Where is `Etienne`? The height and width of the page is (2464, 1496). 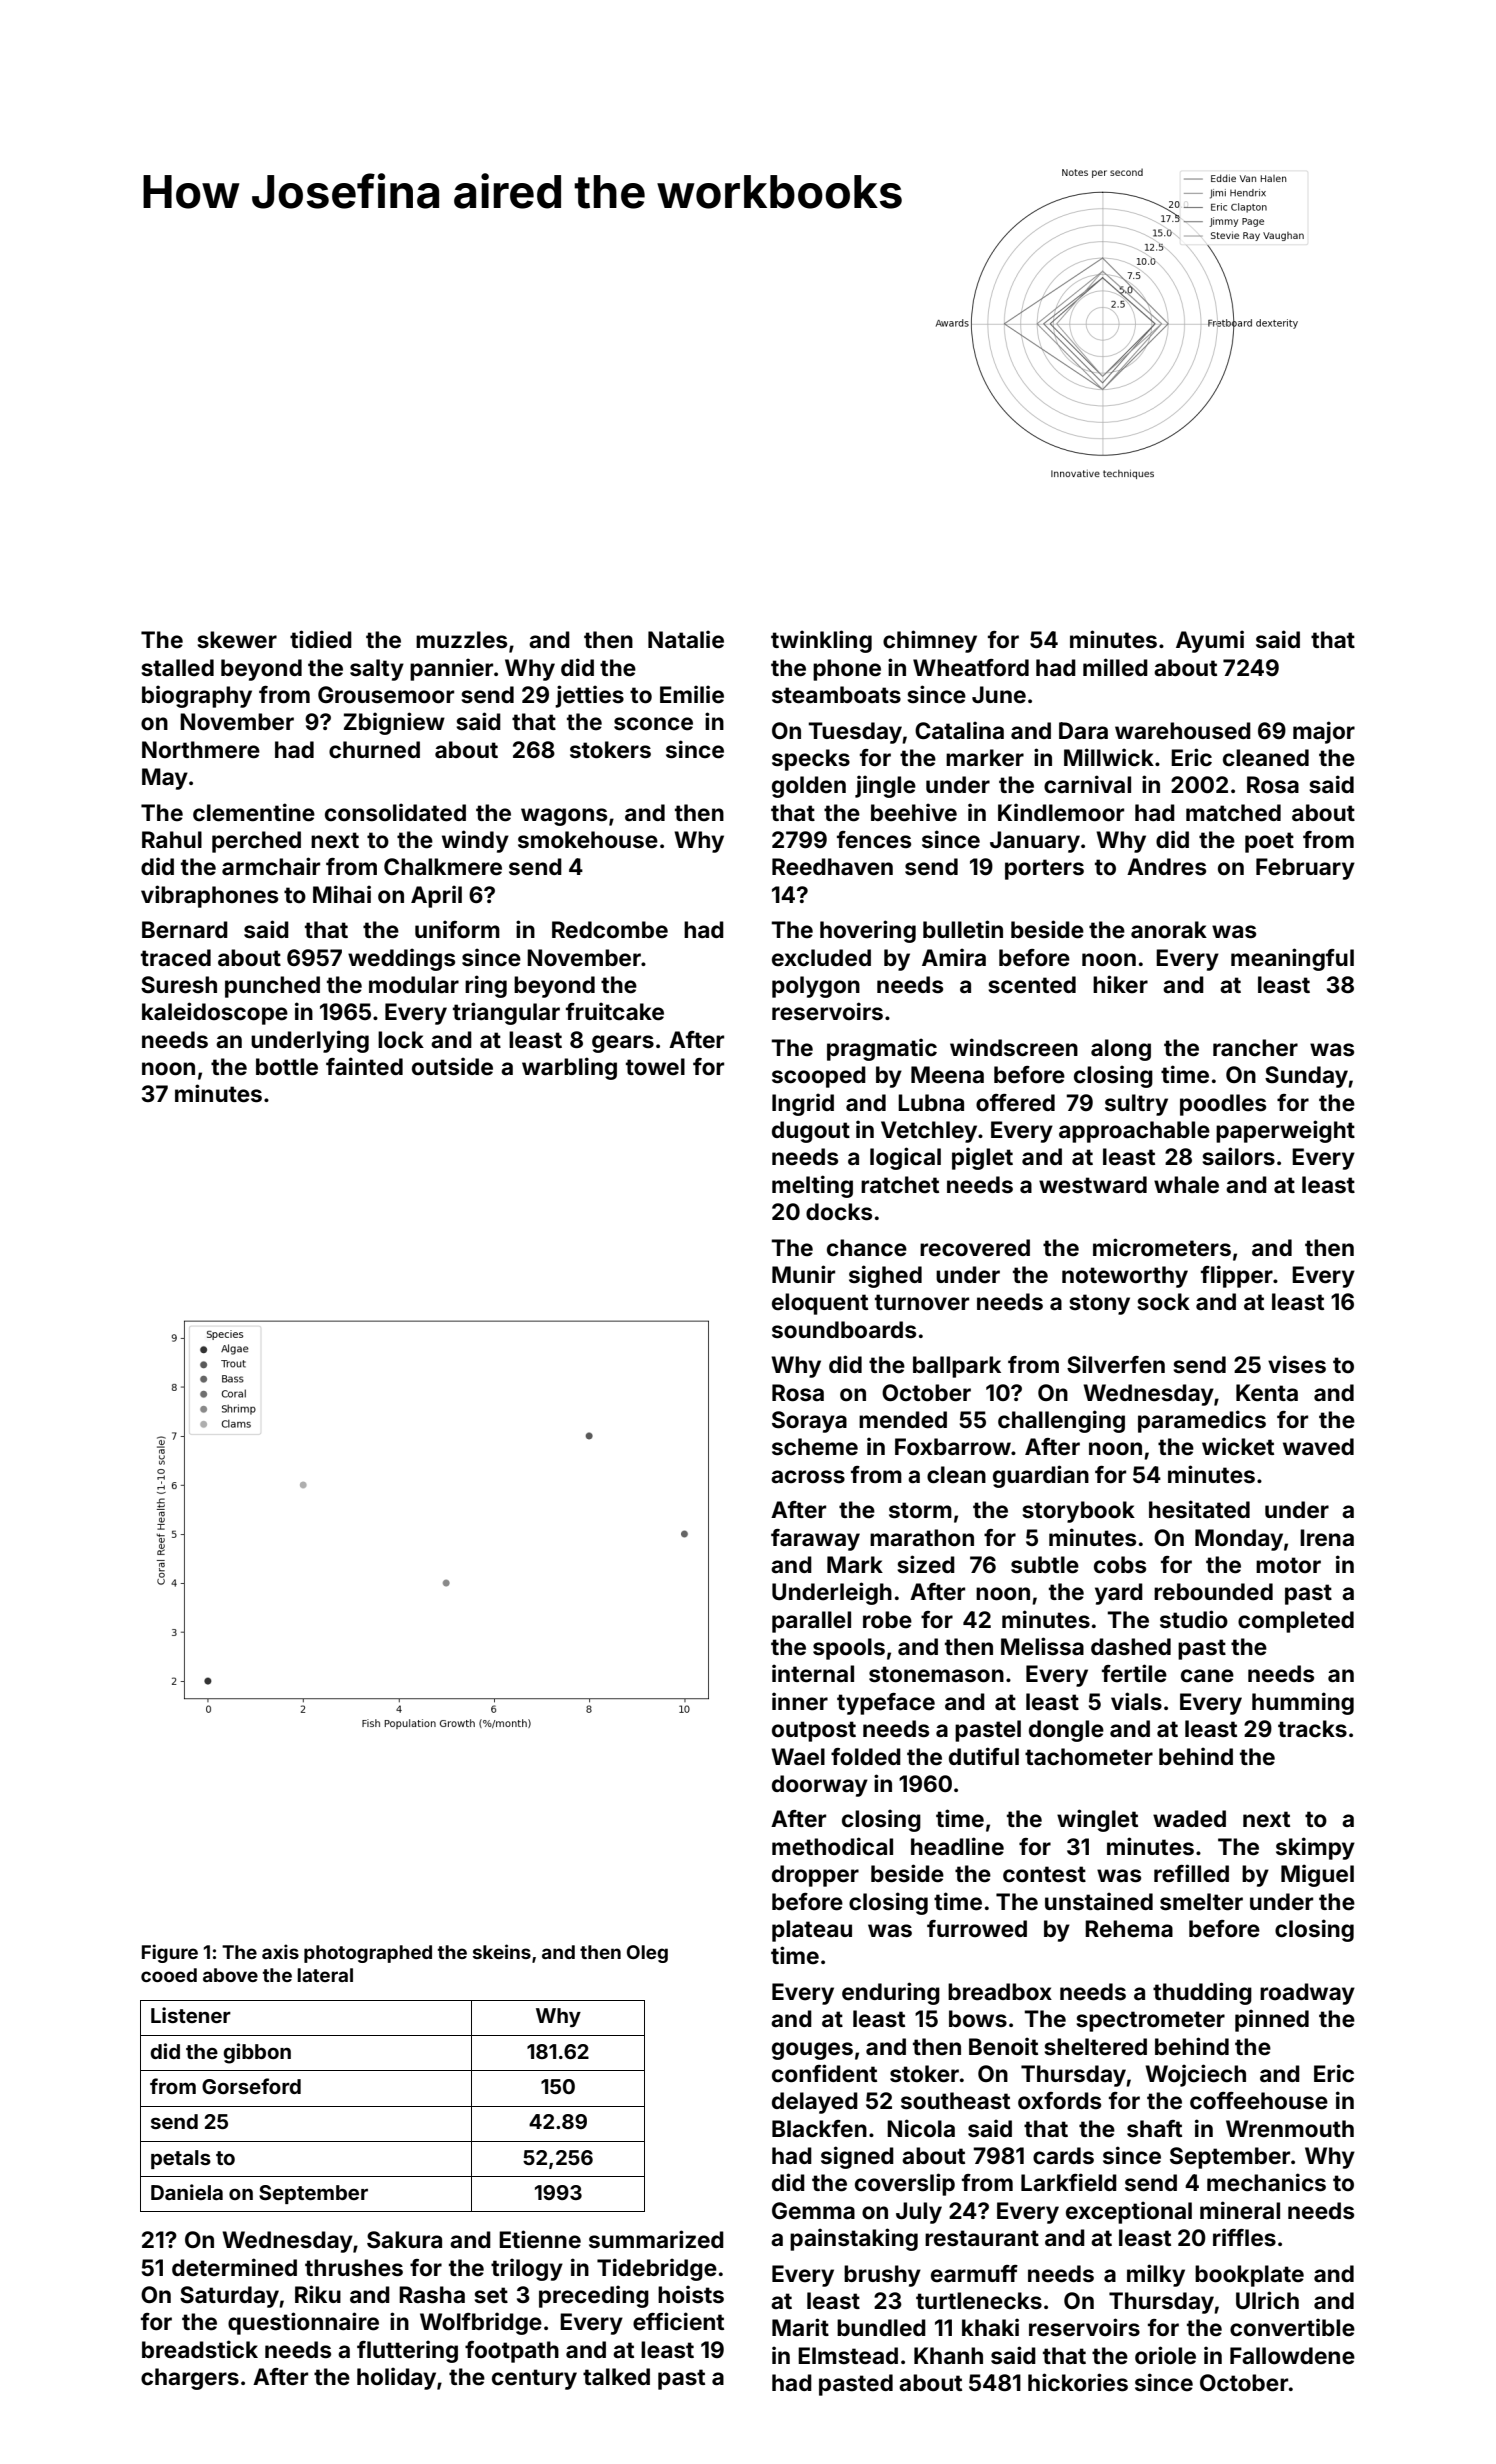
Etienne is located at coordinates (540, 2239).
